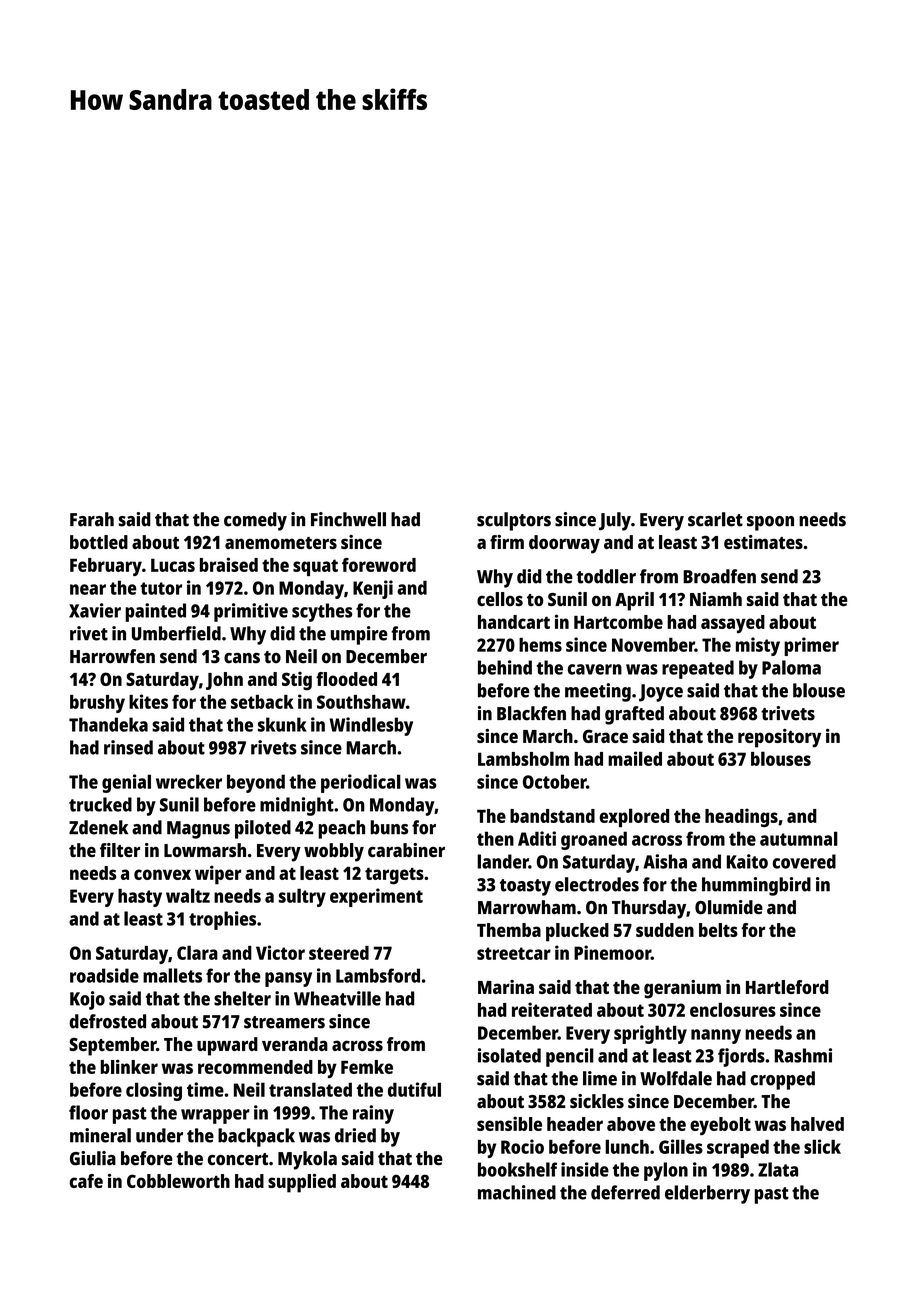  I want to click on cans, so click(242, 658).
